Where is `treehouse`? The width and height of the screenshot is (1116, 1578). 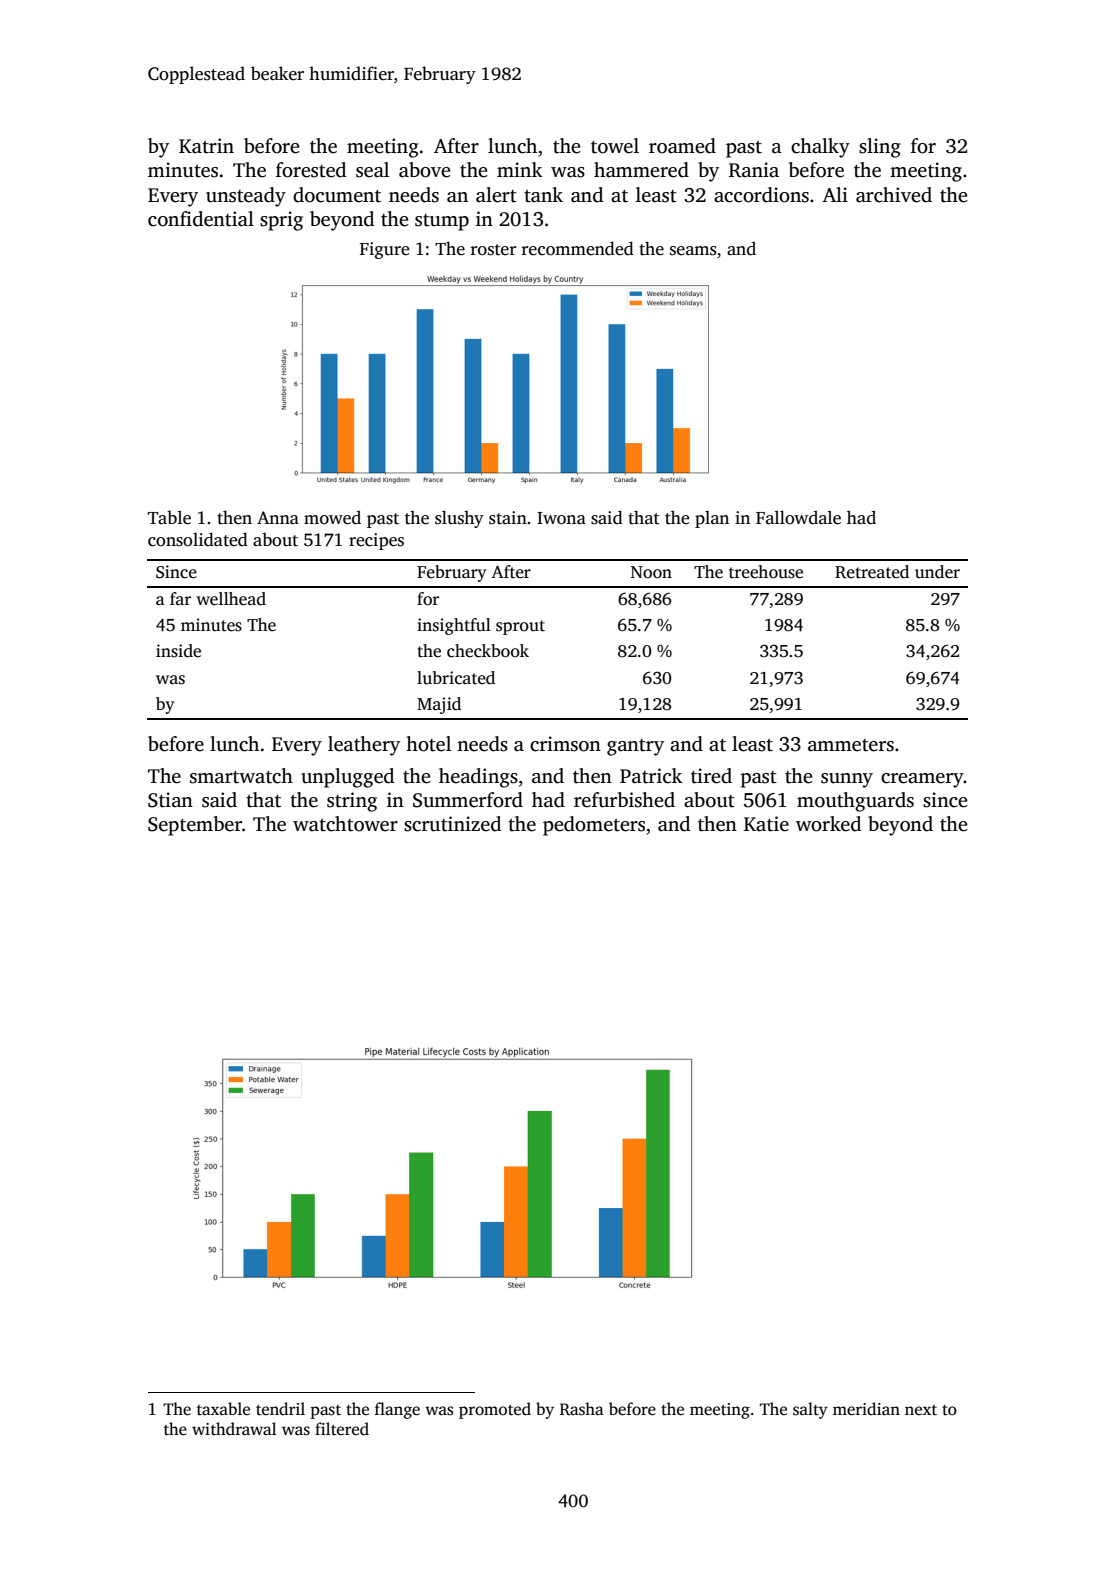
treehouse is located at coordinates (766, 572).
